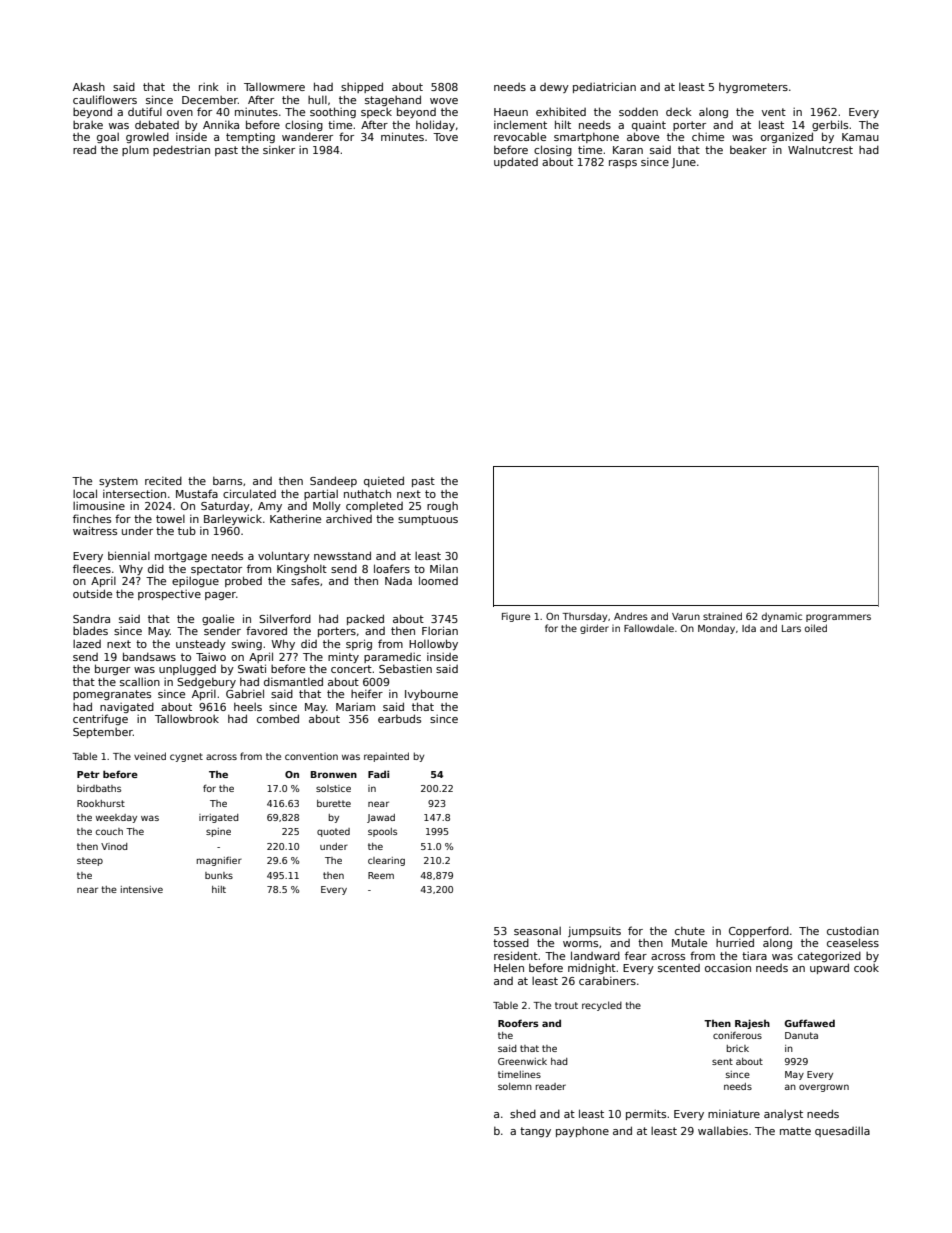 The image size is (952, 1233). I want to click on veined, so click(150, 756).
